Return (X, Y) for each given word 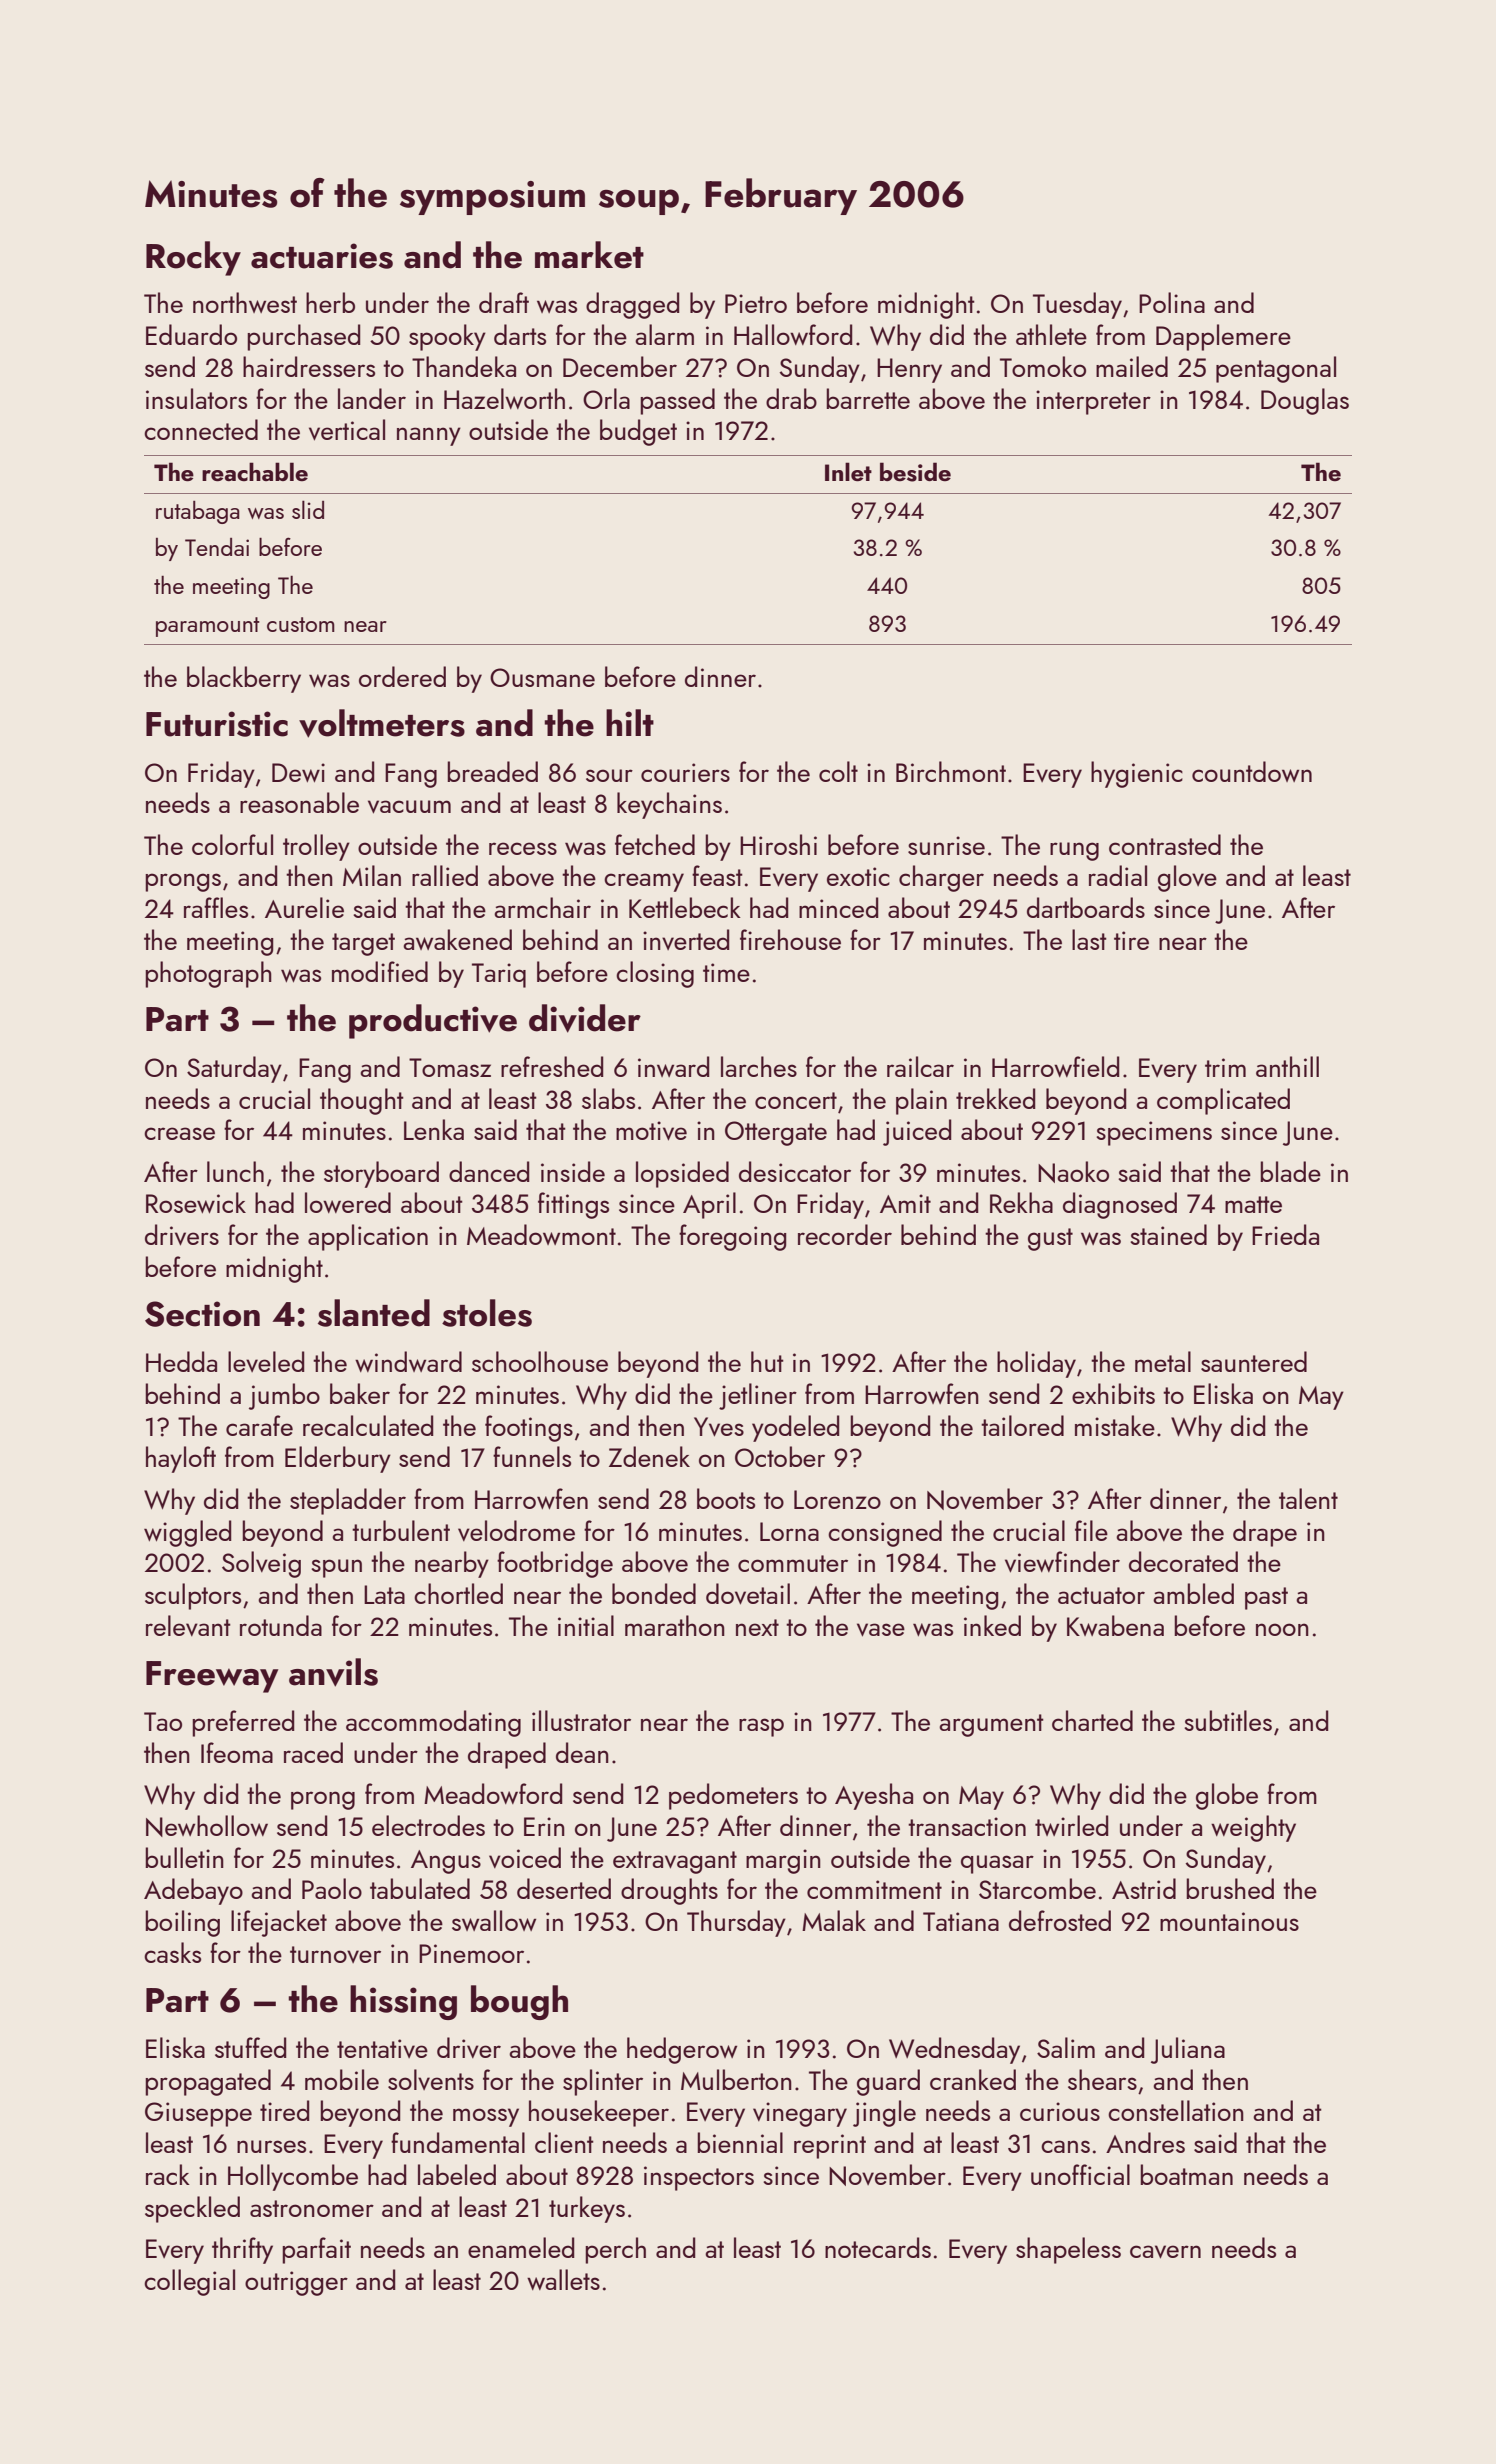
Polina (1172, 302)
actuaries (322, 256)
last (1089, 939)
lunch (235, 1171)
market (589, 255)
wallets (563, 2279)
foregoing (732, 1237)
